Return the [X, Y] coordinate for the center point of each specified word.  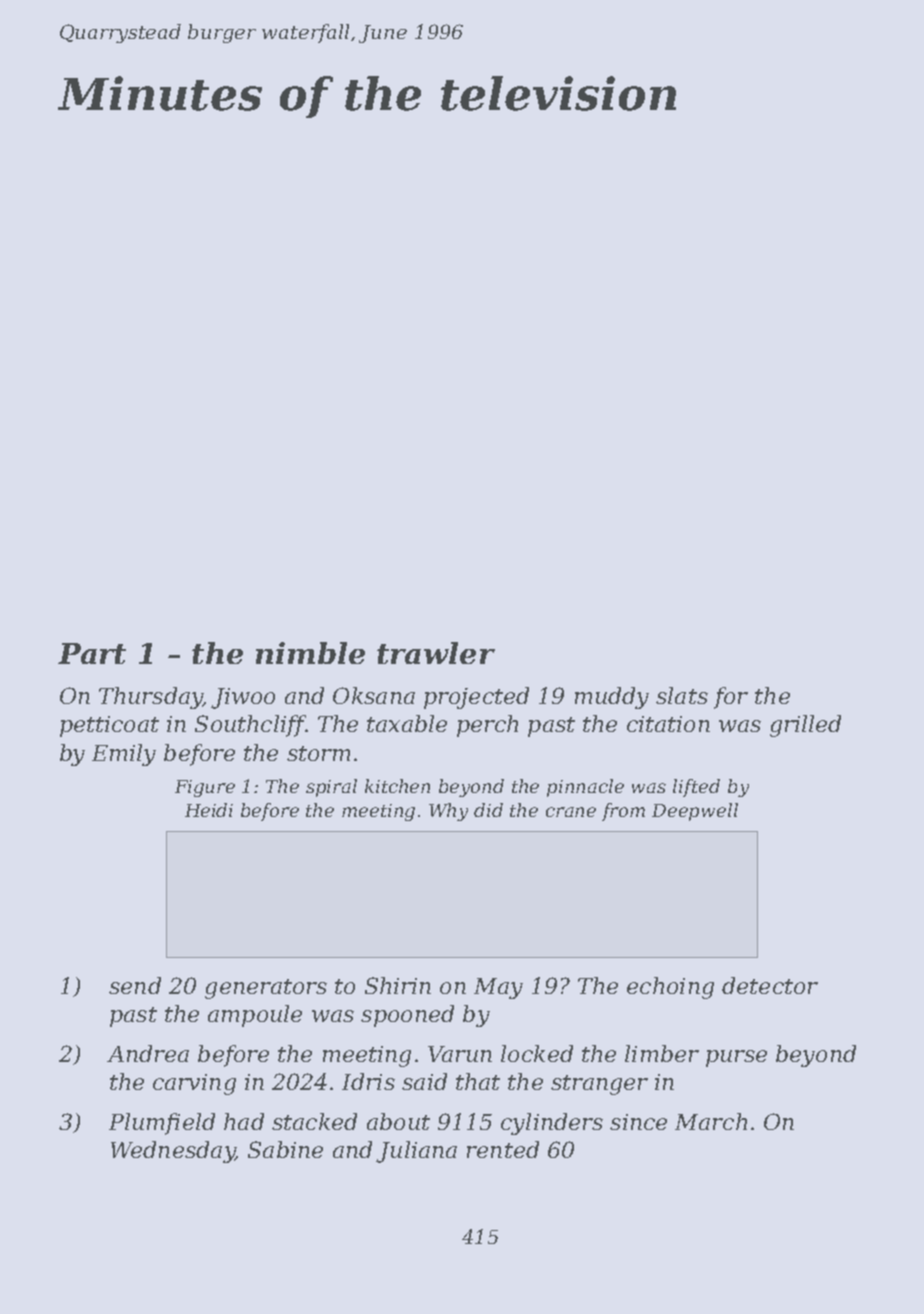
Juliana [416, 1152]
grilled [805, 726]
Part [92, 653]
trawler [436, 653]
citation [668, 724]
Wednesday [173, 1152]
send [135, 985]
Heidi [209, 810]
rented [503, 1149]
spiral [331, 788]
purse [736, 1058]
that [478, 1081]
